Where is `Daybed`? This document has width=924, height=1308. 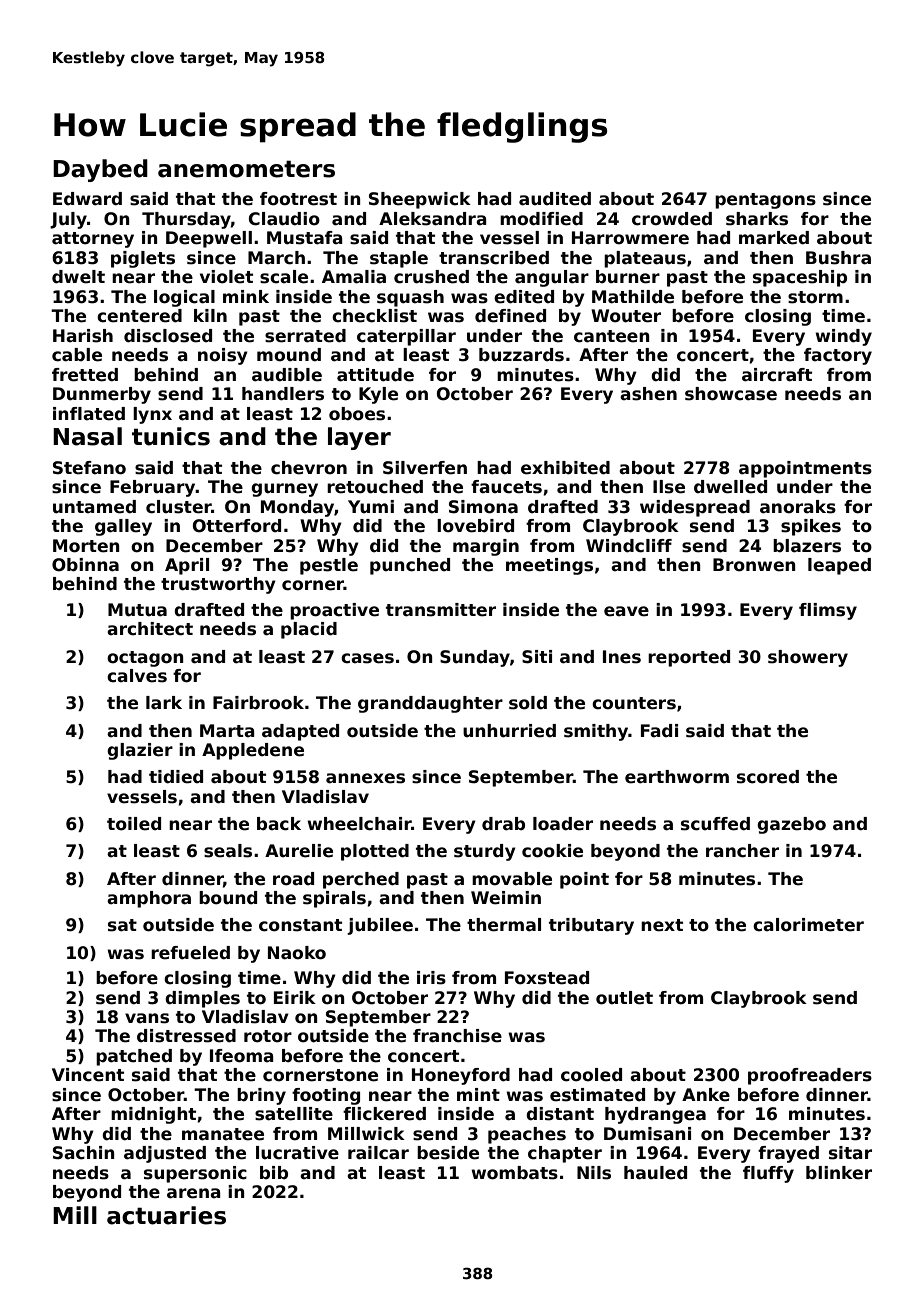 Daybed is located at coordinates (100, 170).
